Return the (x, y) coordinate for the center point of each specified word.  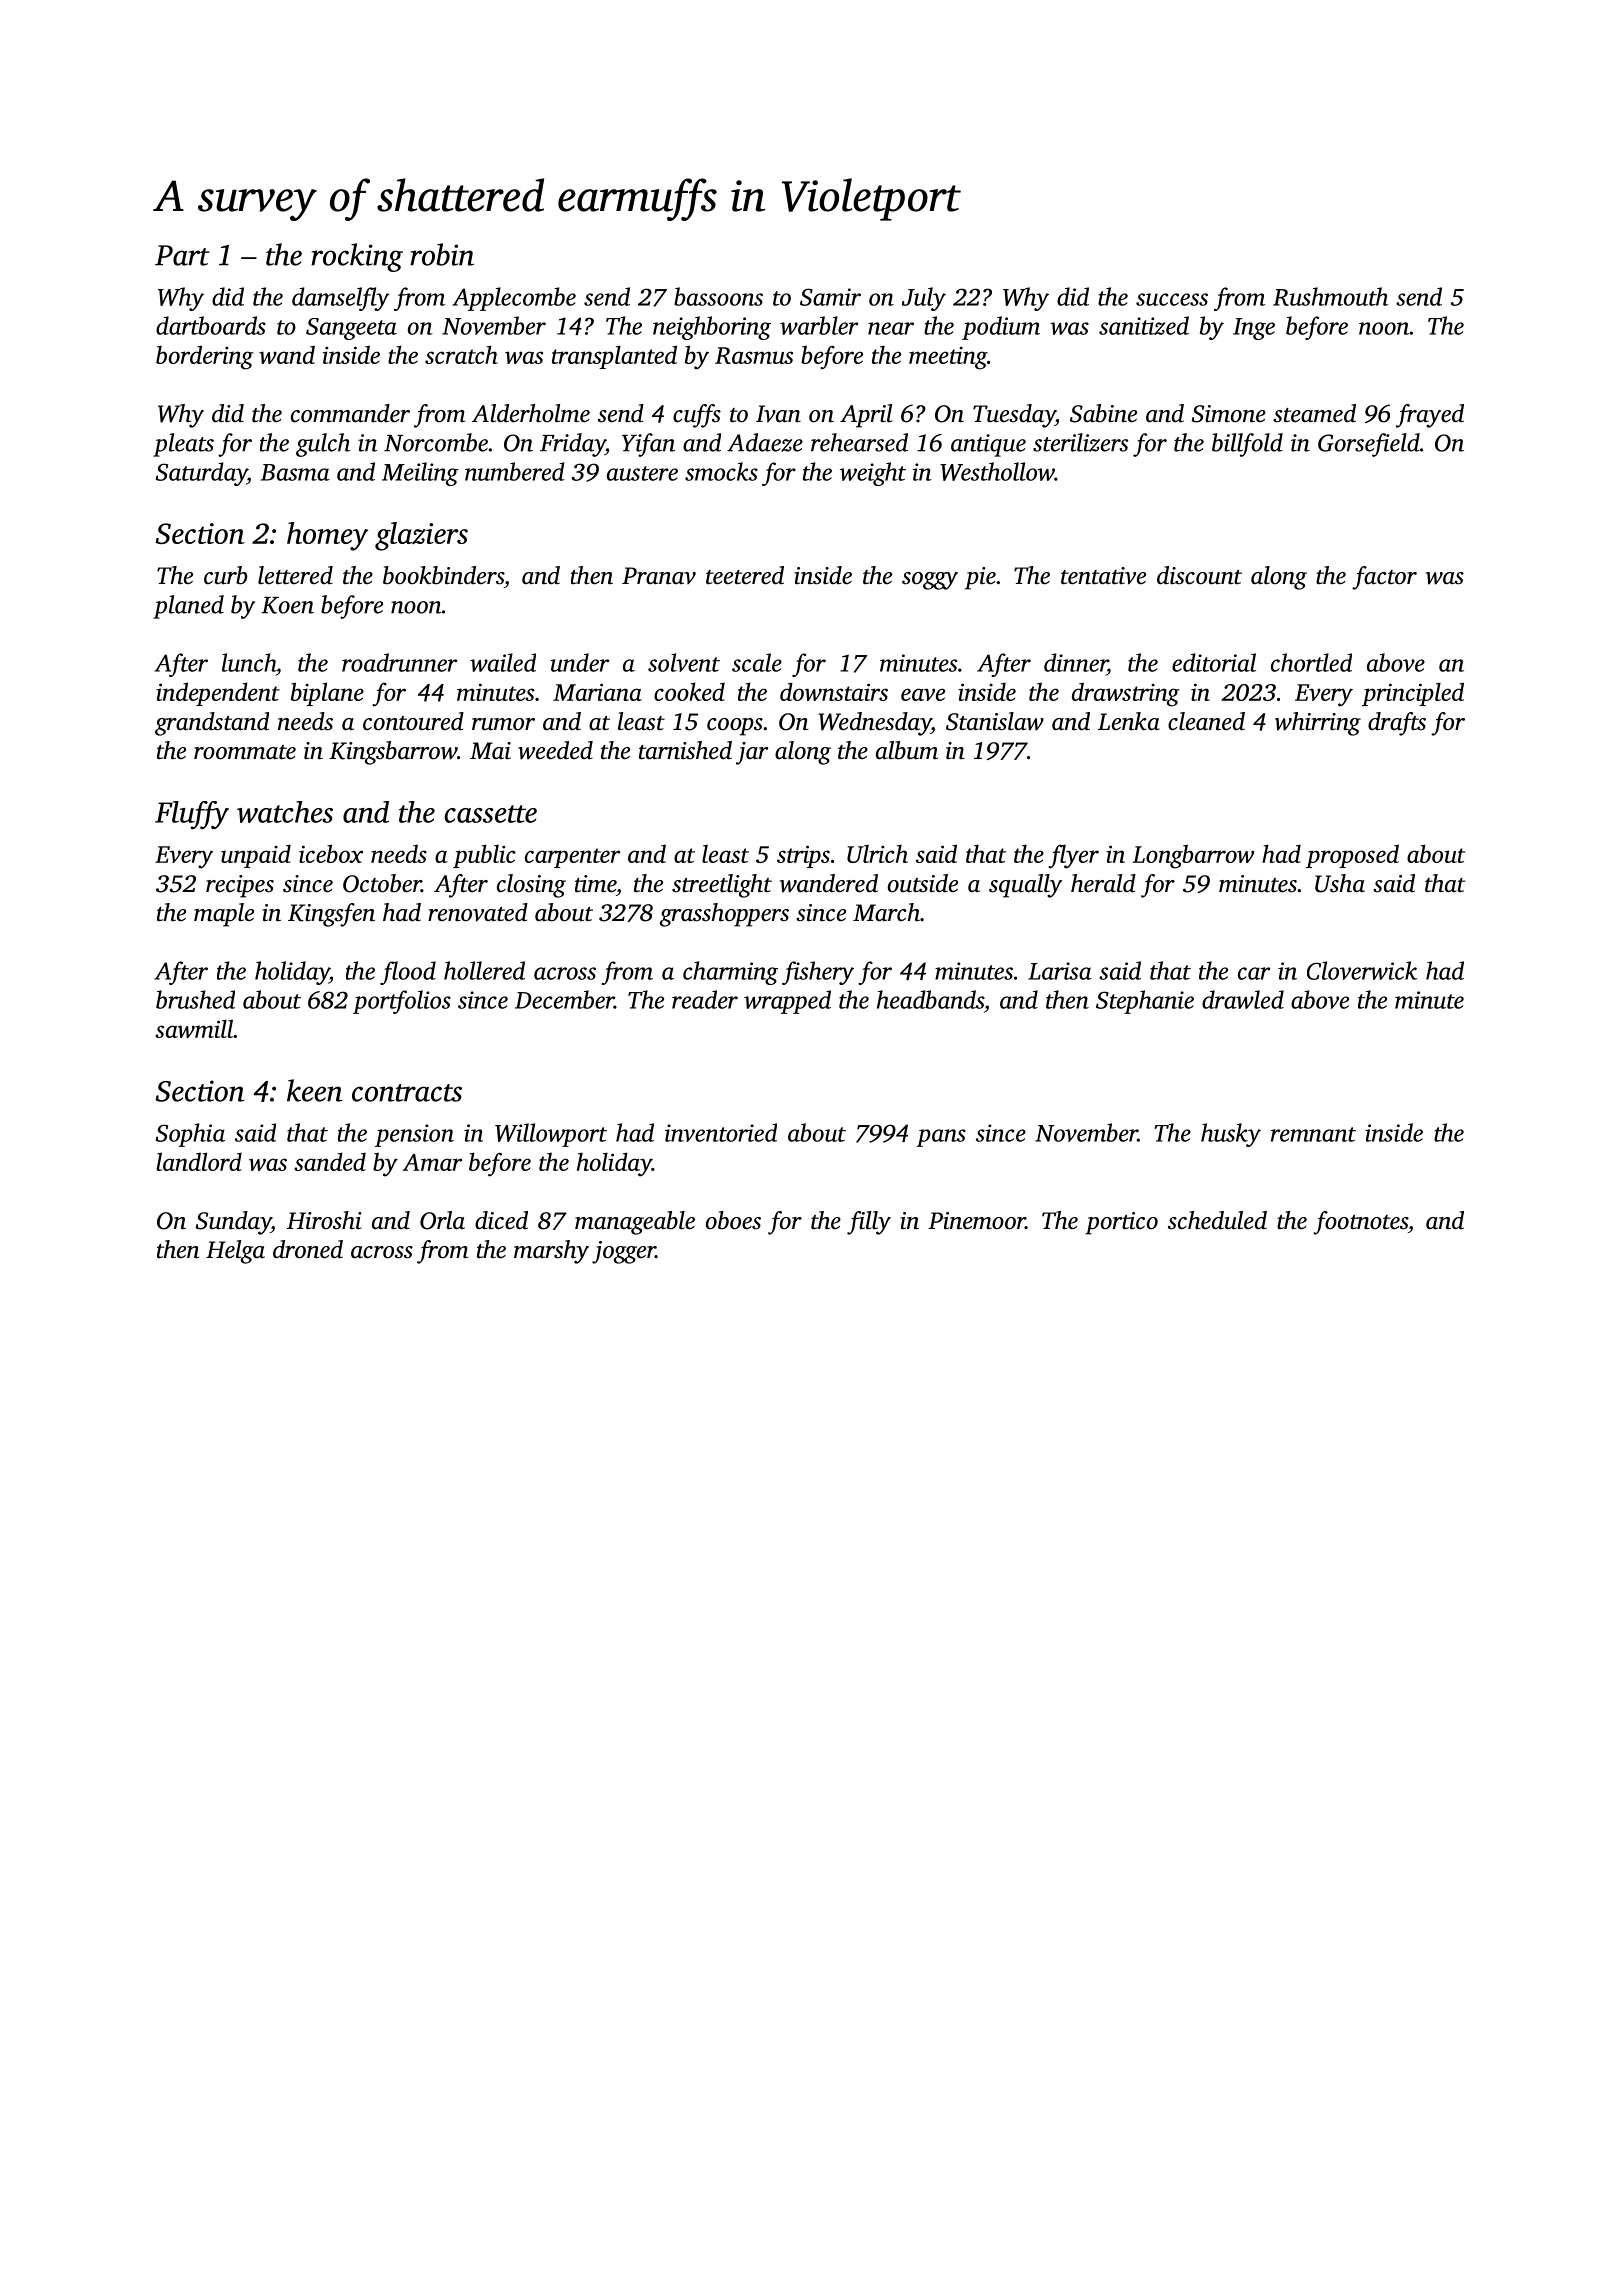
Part (182, 255)
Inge (1254, 329)
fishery (818, 973)
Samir (830, 297)
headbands (930, 999)
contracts (407, 1093)
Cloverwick (1362, 970)
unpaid (256, 856)
